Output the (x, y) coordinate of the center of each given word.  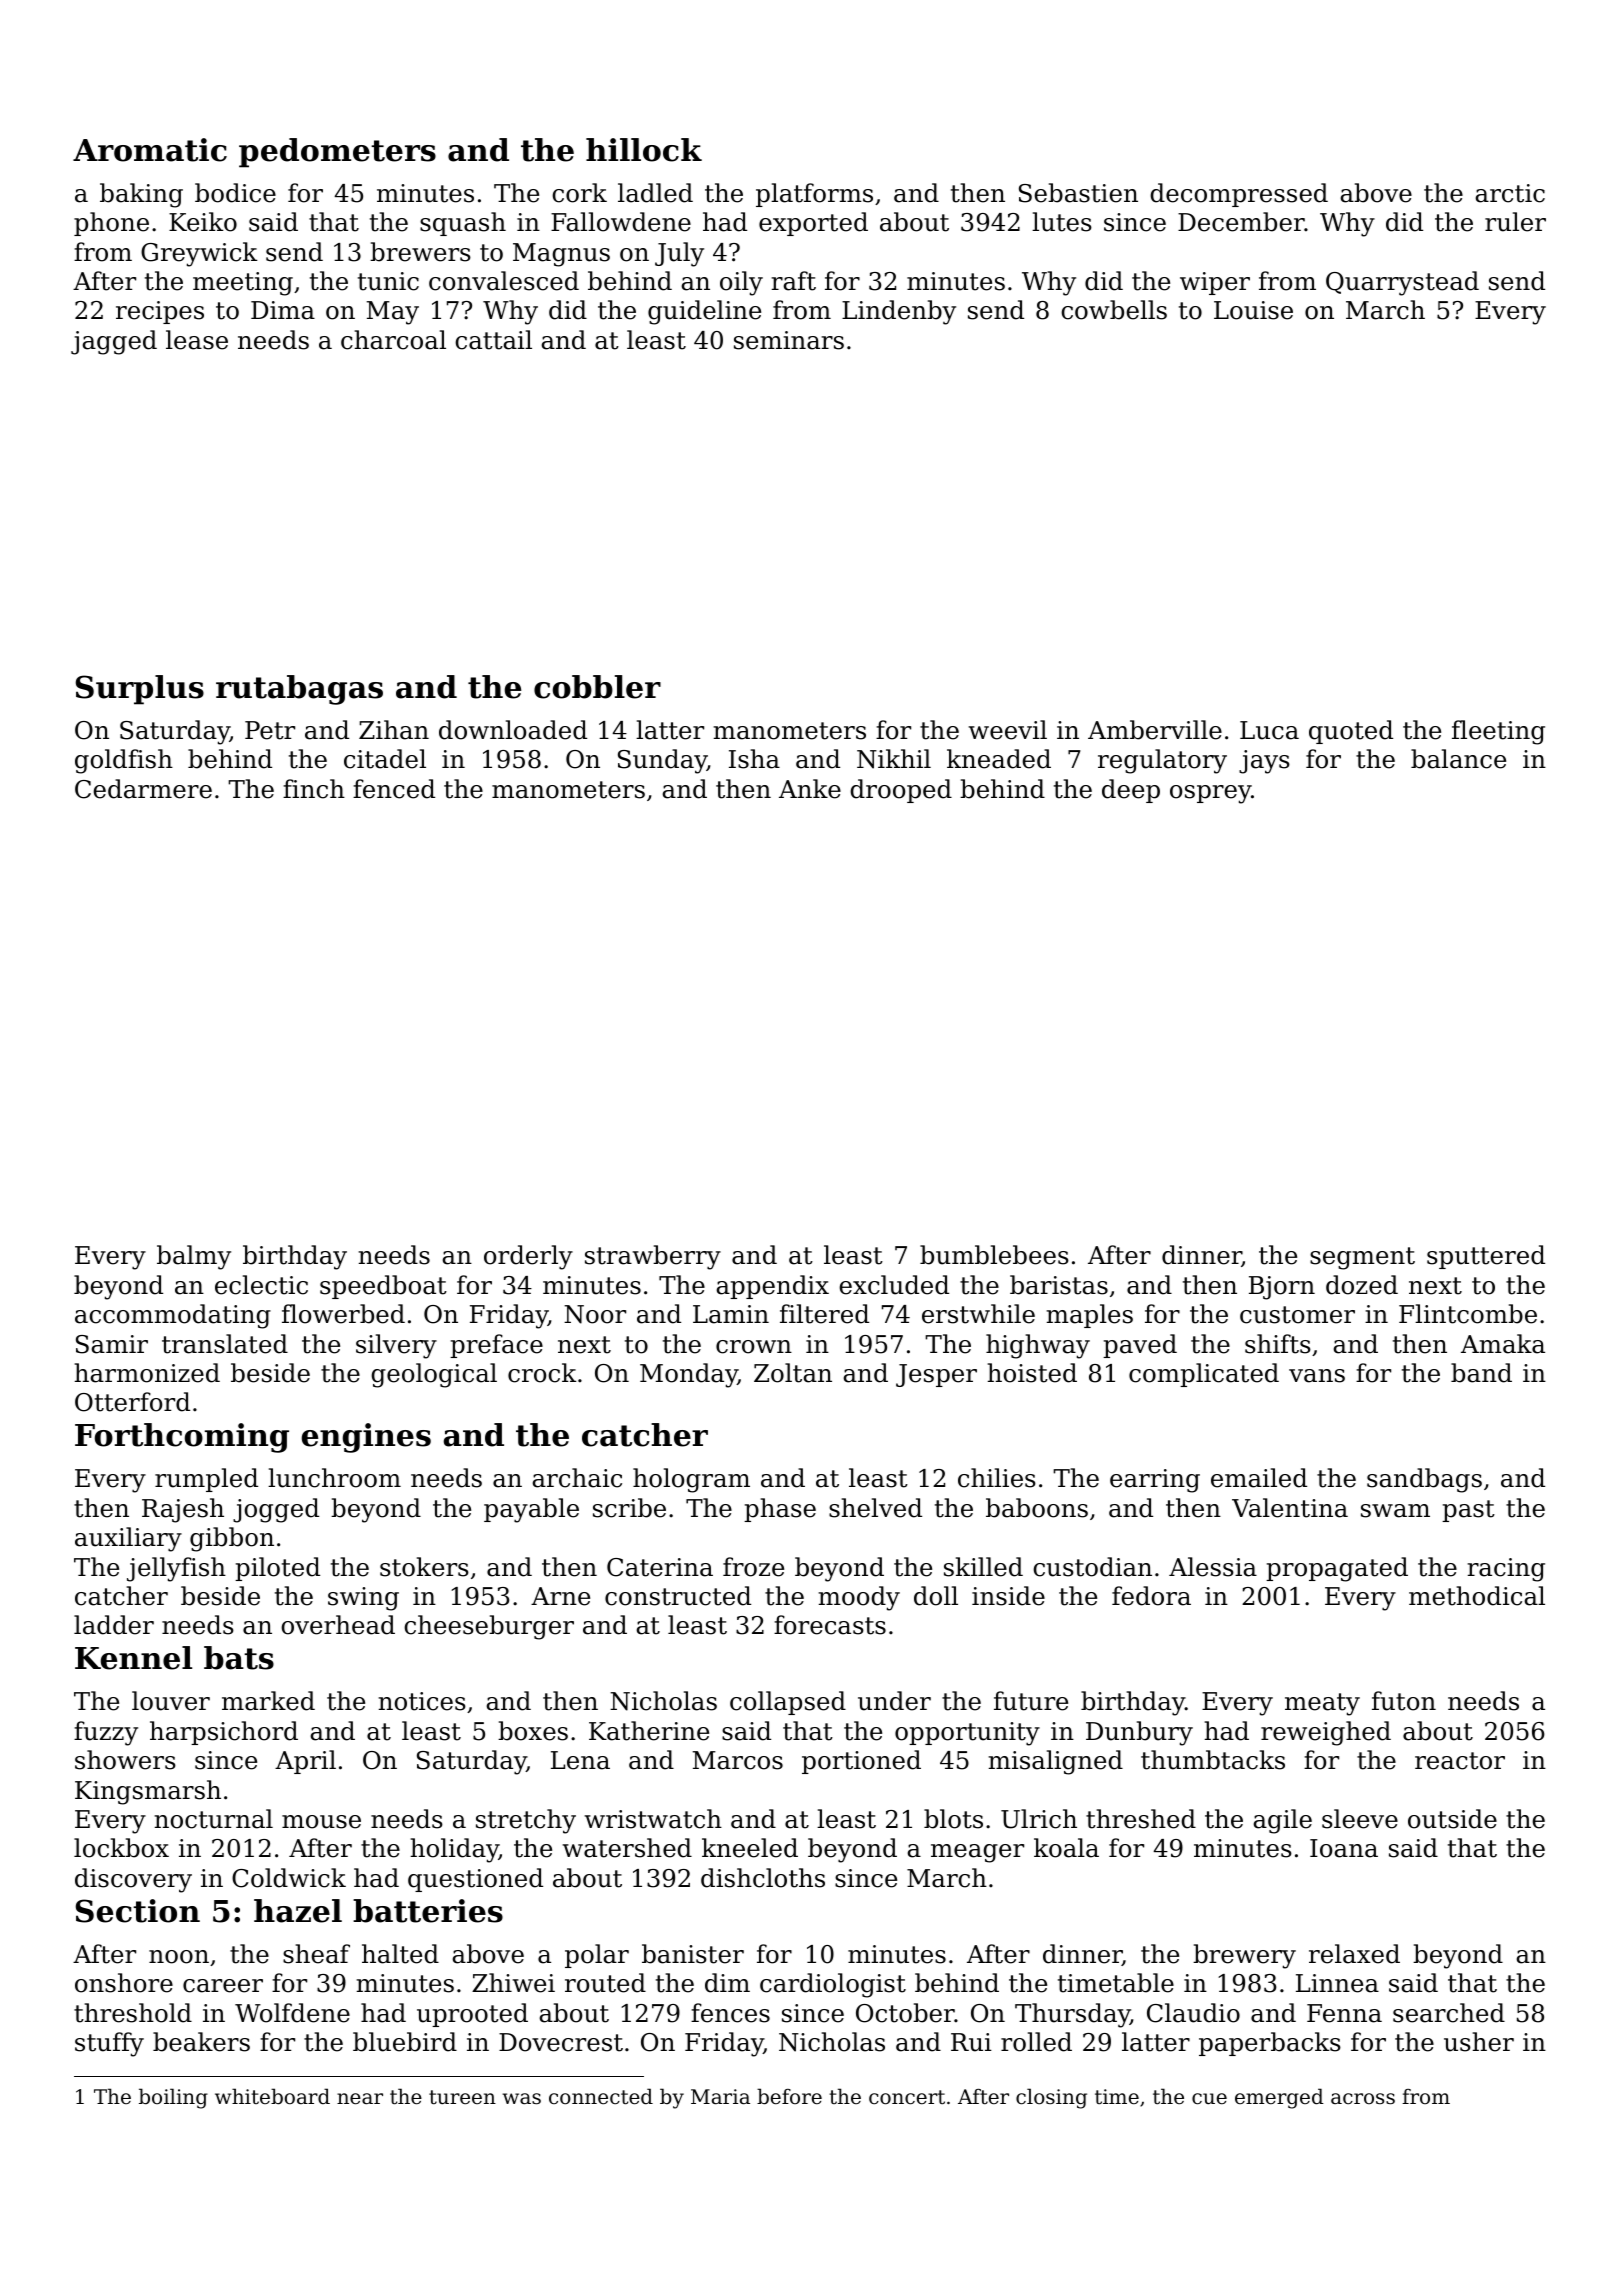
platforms (814, 195)
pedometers (337, 153)
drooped (901, 791)
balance (1458, 759)
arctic (1510, 193)
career (223, 1986)
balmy (194, 1257)
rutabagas (299, 690)
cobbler (597, 687)
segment (1362, 1258)
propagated (1337, 1569)
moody (859, 1598)
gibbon (232, 1539)
